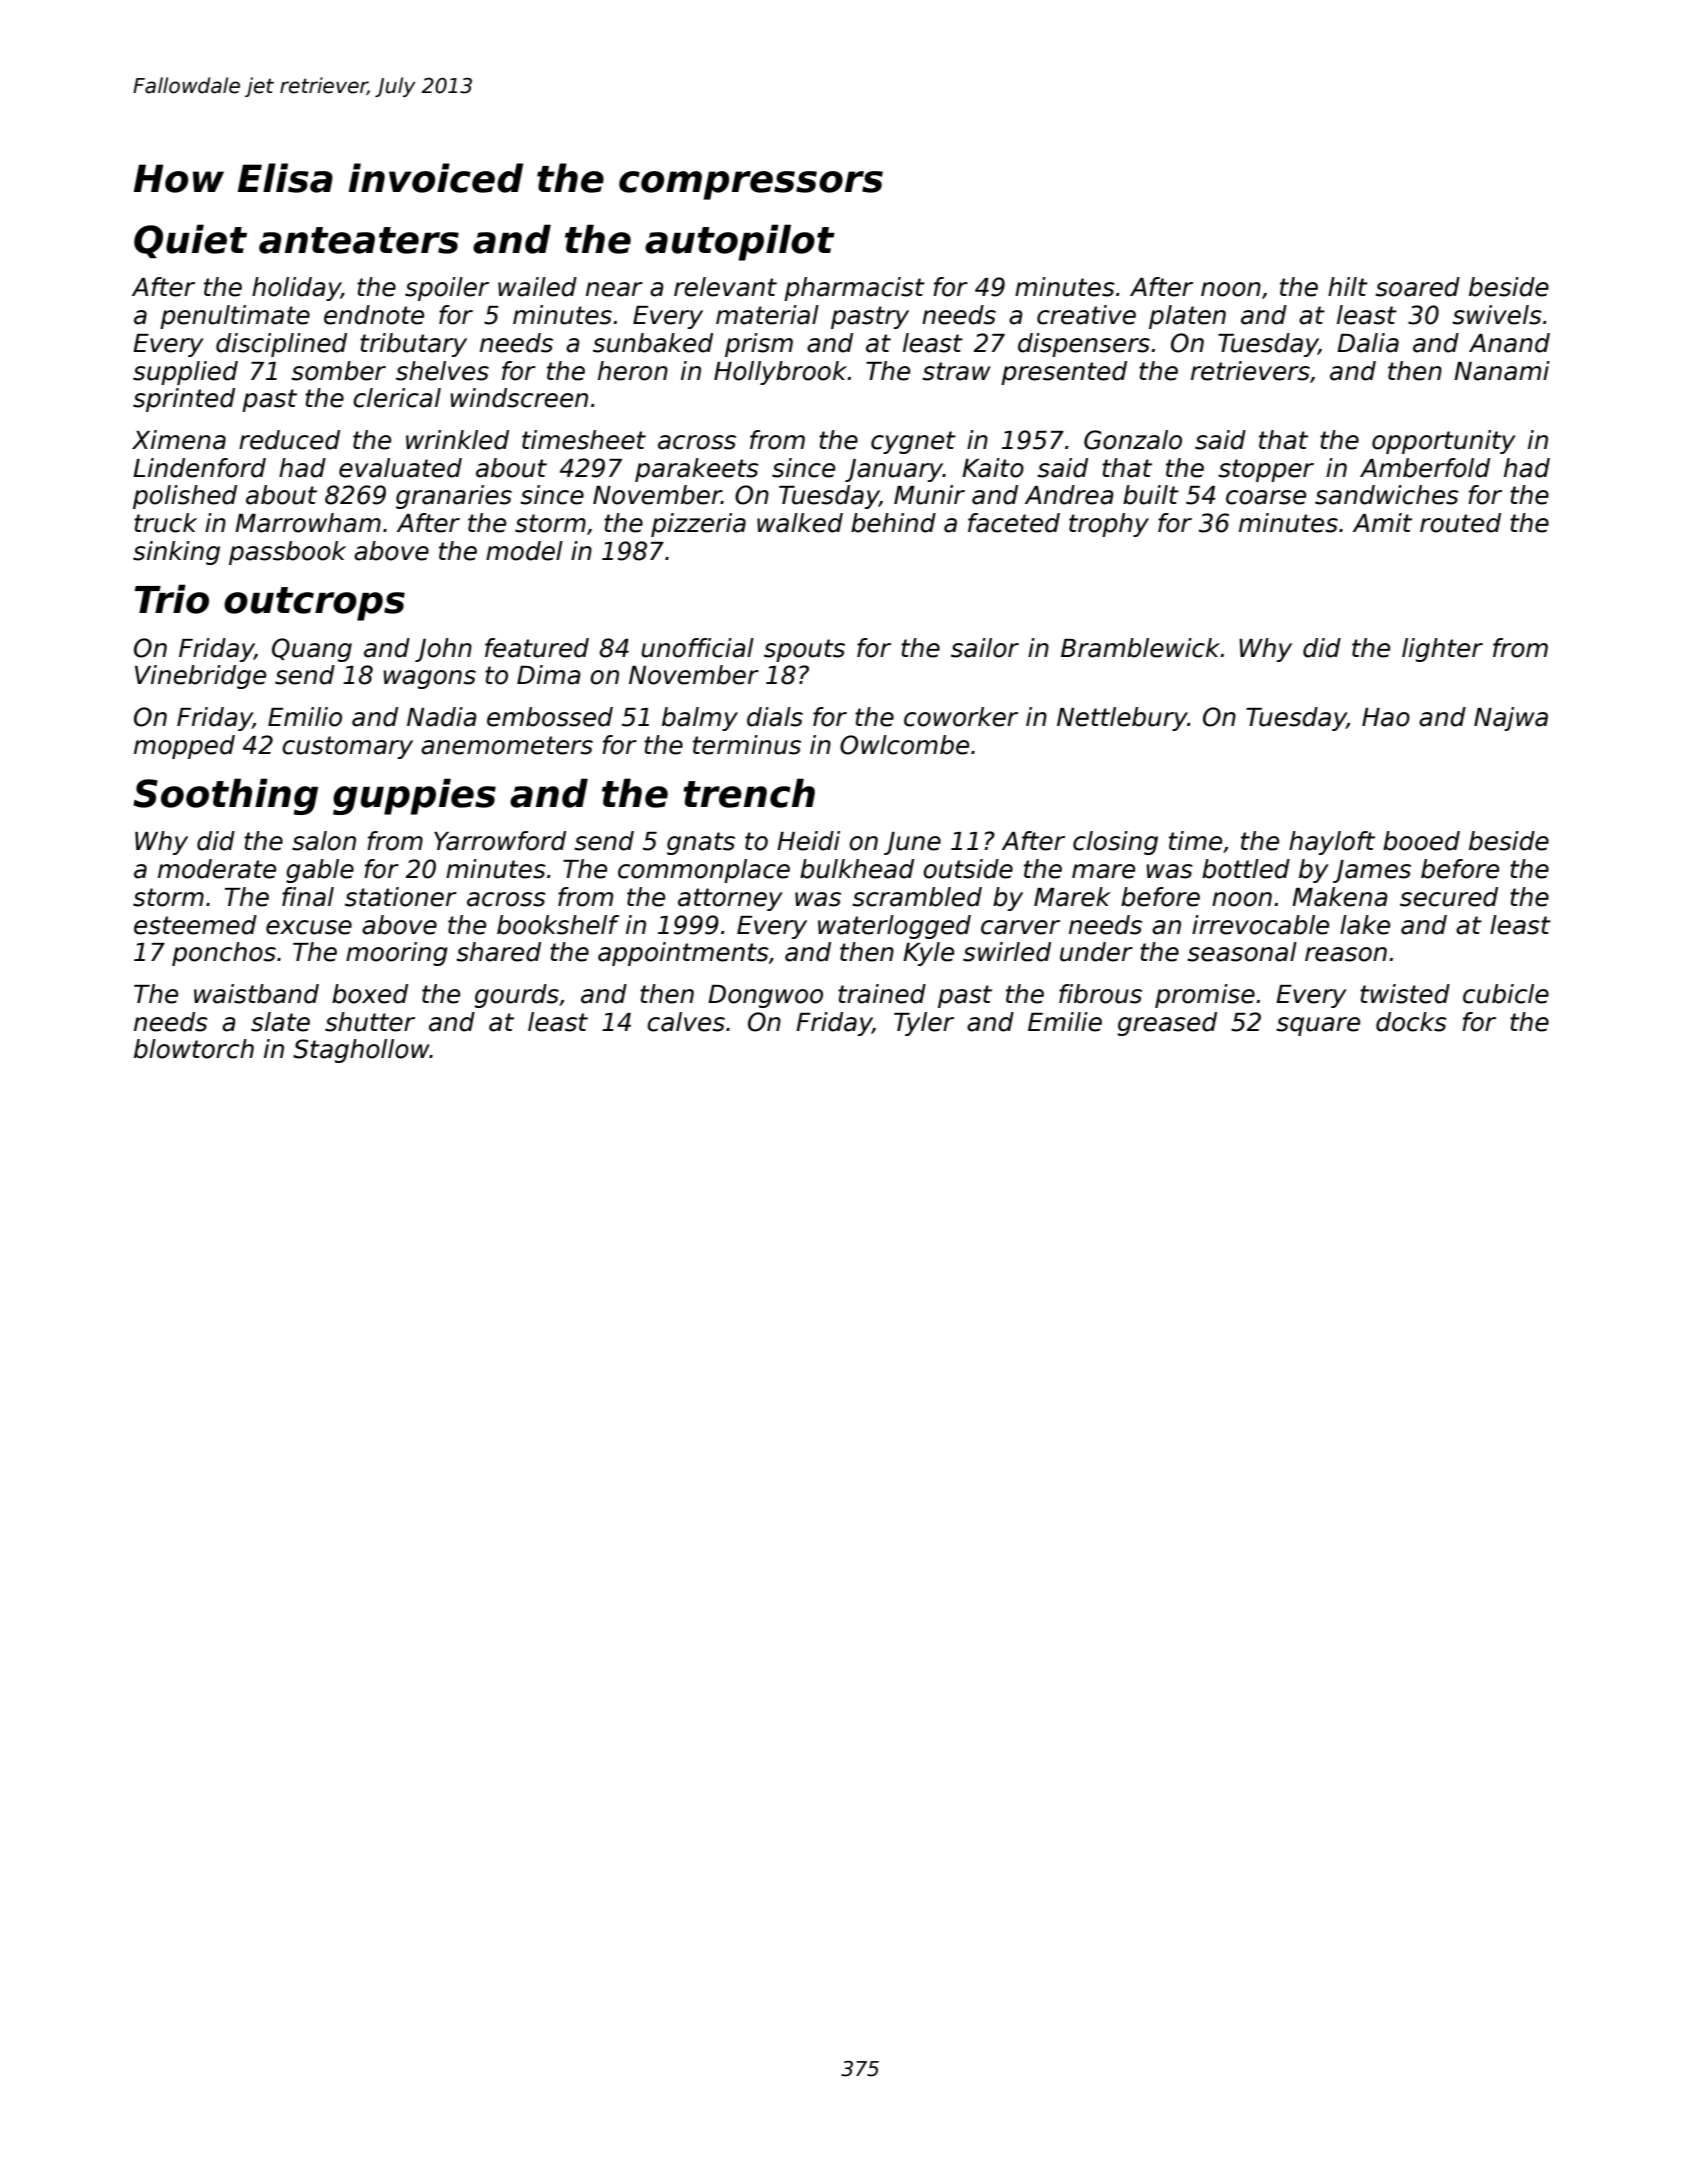  Describe the element at coordinates (370, 994) in the document. I see `boxed` at that location.
